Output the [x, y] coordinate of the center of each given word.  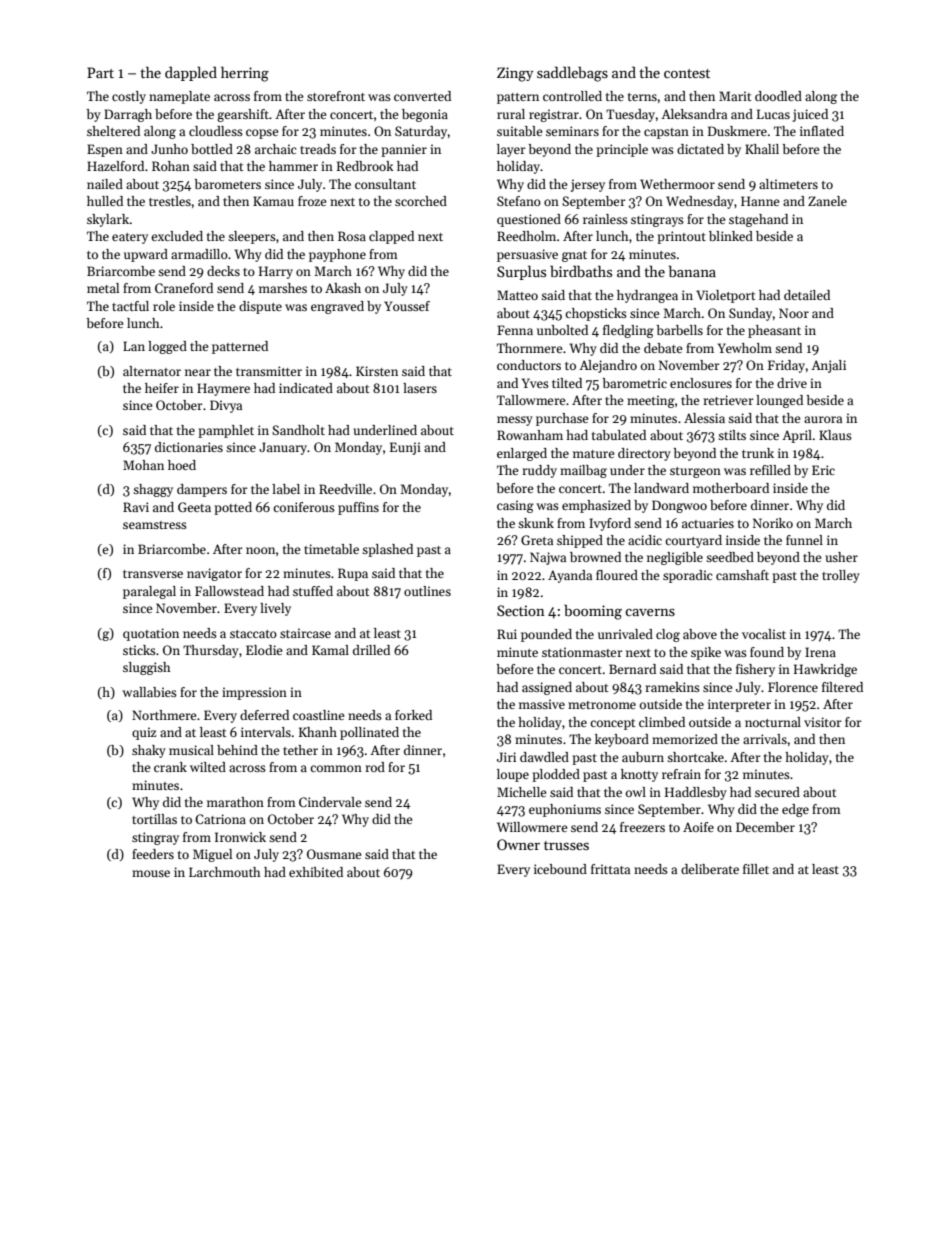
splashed [387, 550]
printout [681, 237]
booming [593, 612]
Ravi [136, 507]
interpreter [739, 705]
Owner [518, 844]
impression [254, 693]
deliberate [710, 869]
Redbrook [365, 166]
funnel [804, 540]
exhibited [316, 872]
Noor [794, 313]
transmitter [269, 371]
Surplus [521, 272]
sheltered [113, 131]
